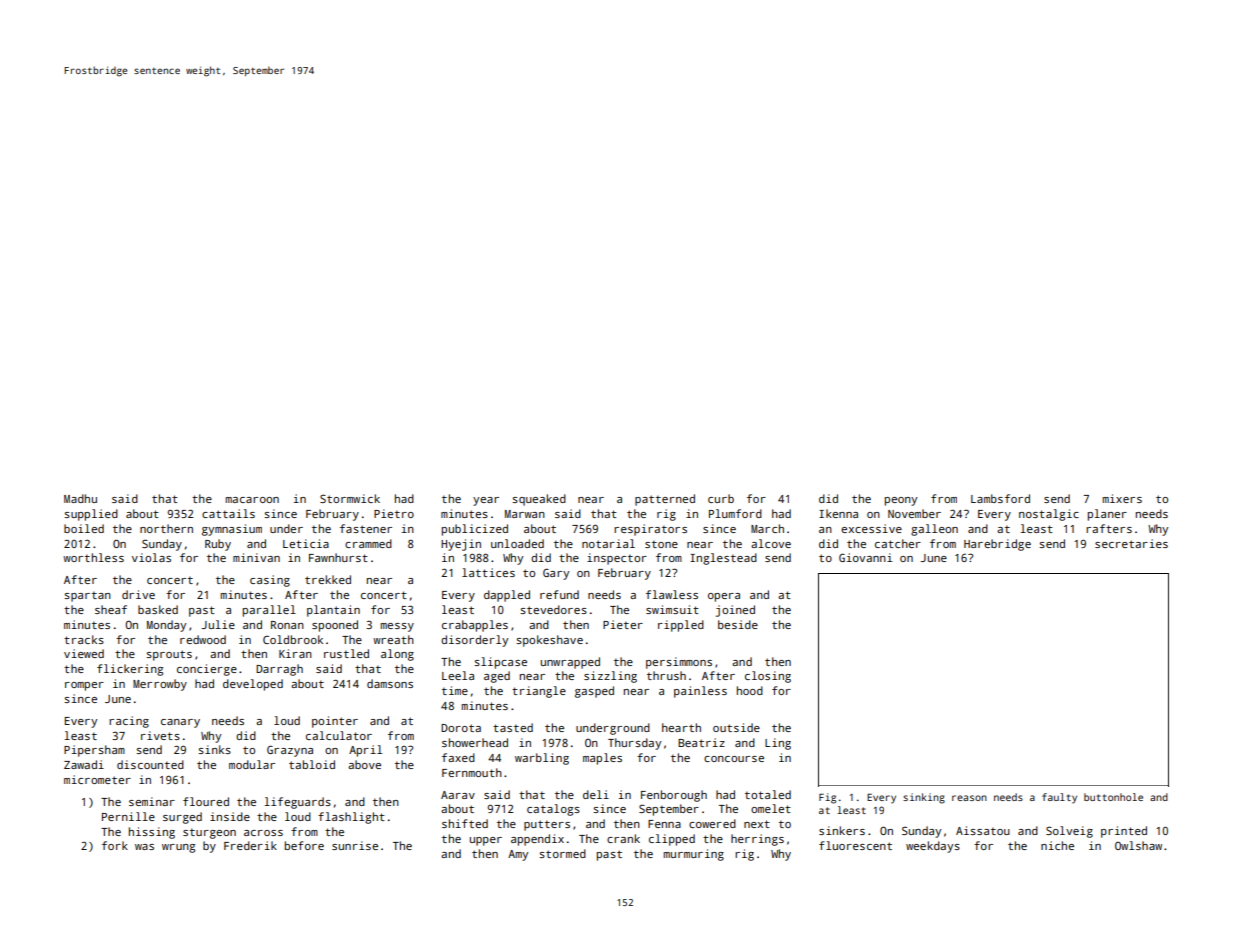 This screenshot has height=952, width=1233. What do you see at coordinates (757, 840) in the screenshot?
I see `herrings` at bounding box center [757, 840].
